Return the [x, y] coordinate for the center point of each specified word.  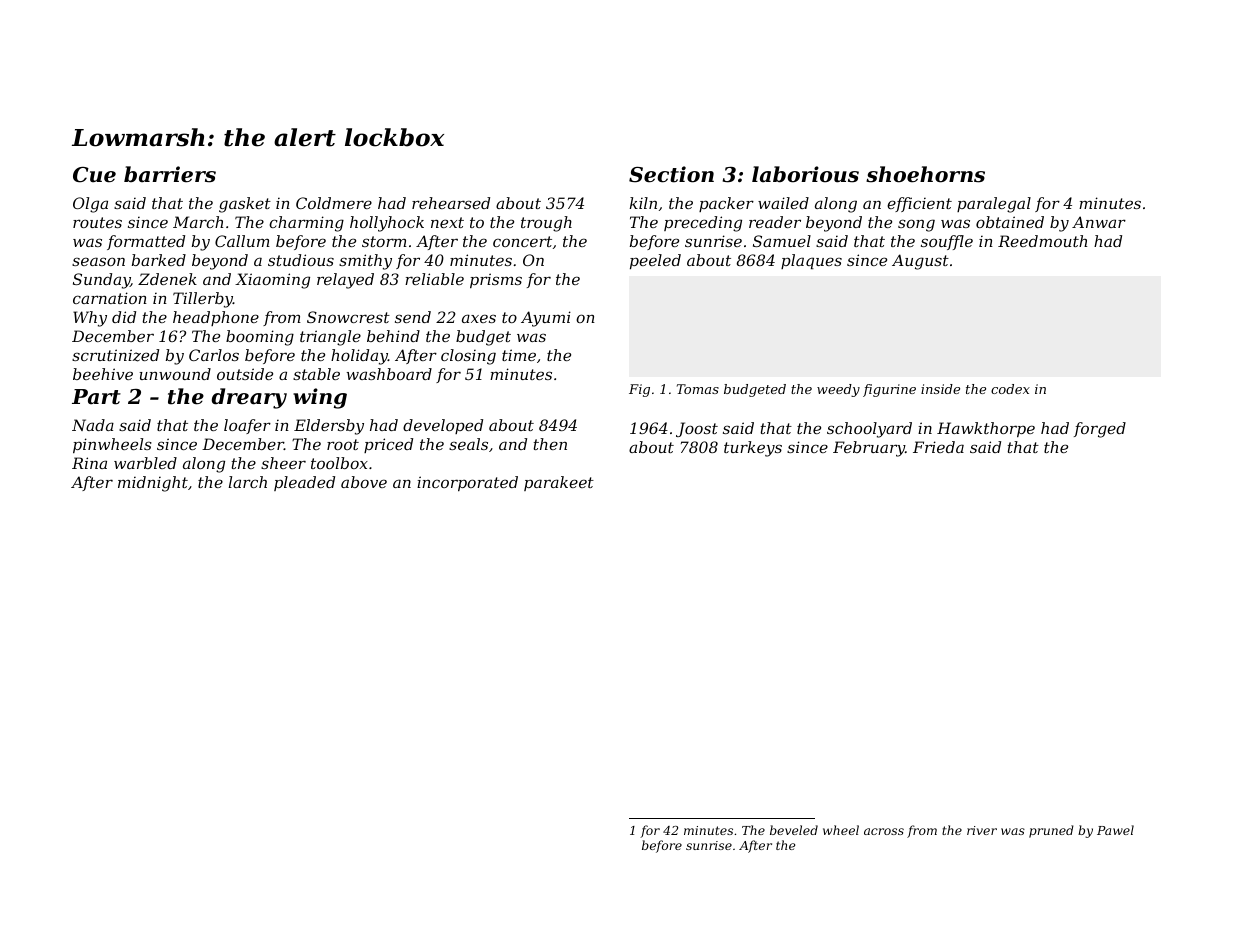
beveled [794, 830]
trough [546, 224]
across [884, 831]
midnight [153, 484]
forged [1100, 430]
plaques [811, 261]
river [982, 830]
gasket [245, 205]
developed [443, 426]
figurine [889, 390]
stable [316, 374]
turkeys [753, 449]
